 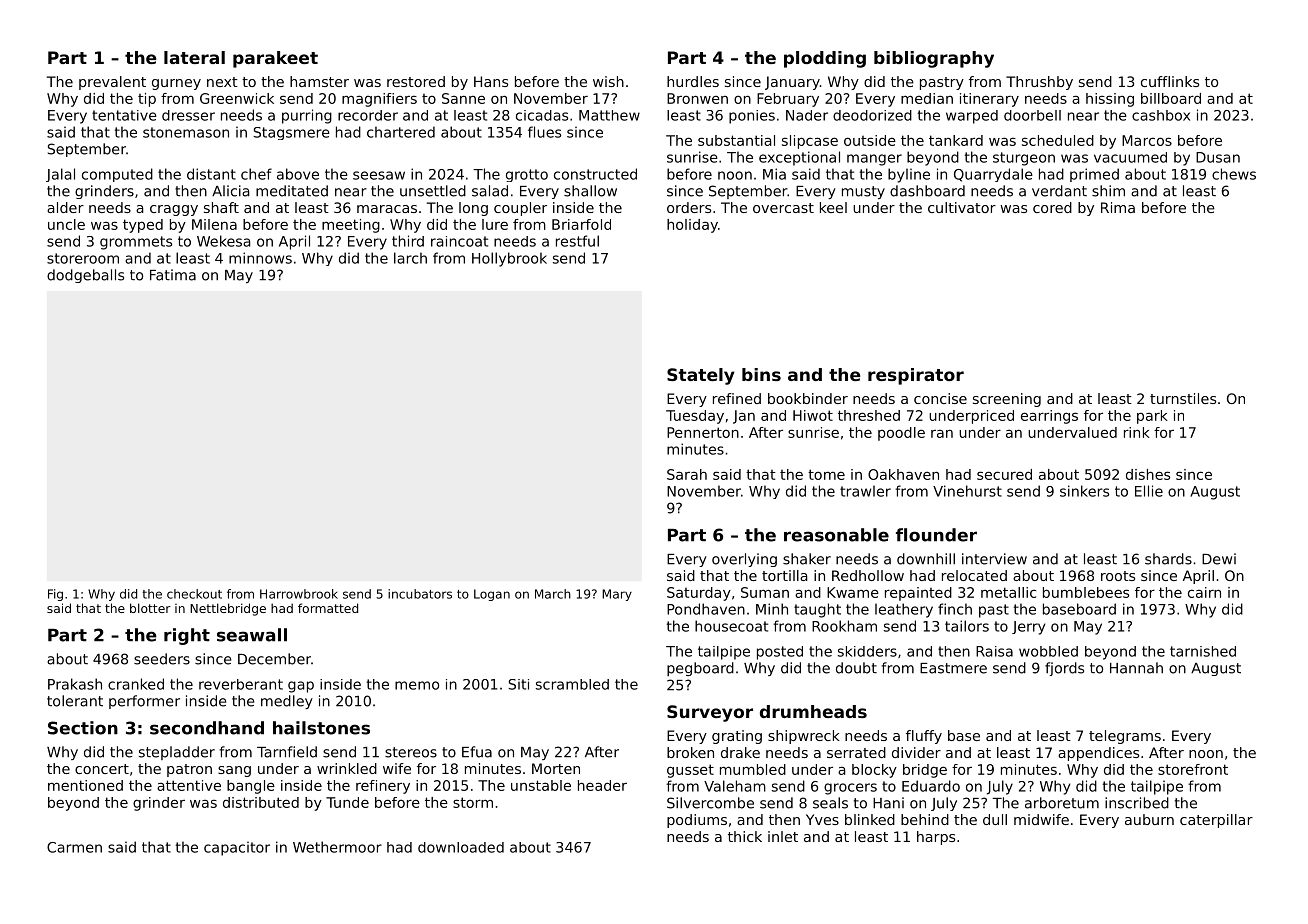 I want to click on Fatima, so click(x=173, y=275).
